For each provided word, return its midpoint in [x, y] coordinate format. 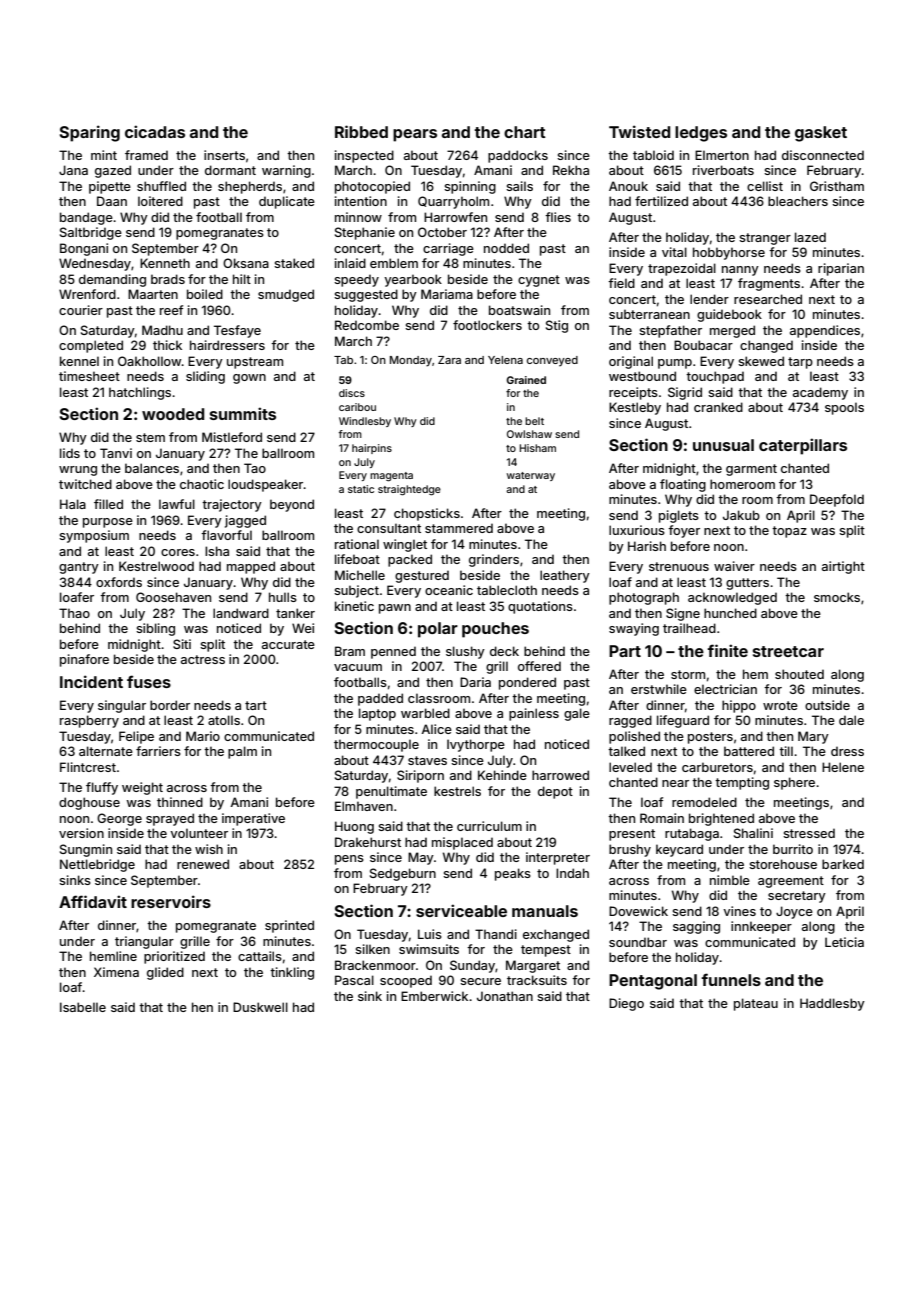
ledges [701, 134]
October [442, 232]
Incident [91, 681]
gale [577, 714]
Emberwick [434, 996]
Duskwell [260, 1007]
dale [851, 720]
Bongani [84, 249]
